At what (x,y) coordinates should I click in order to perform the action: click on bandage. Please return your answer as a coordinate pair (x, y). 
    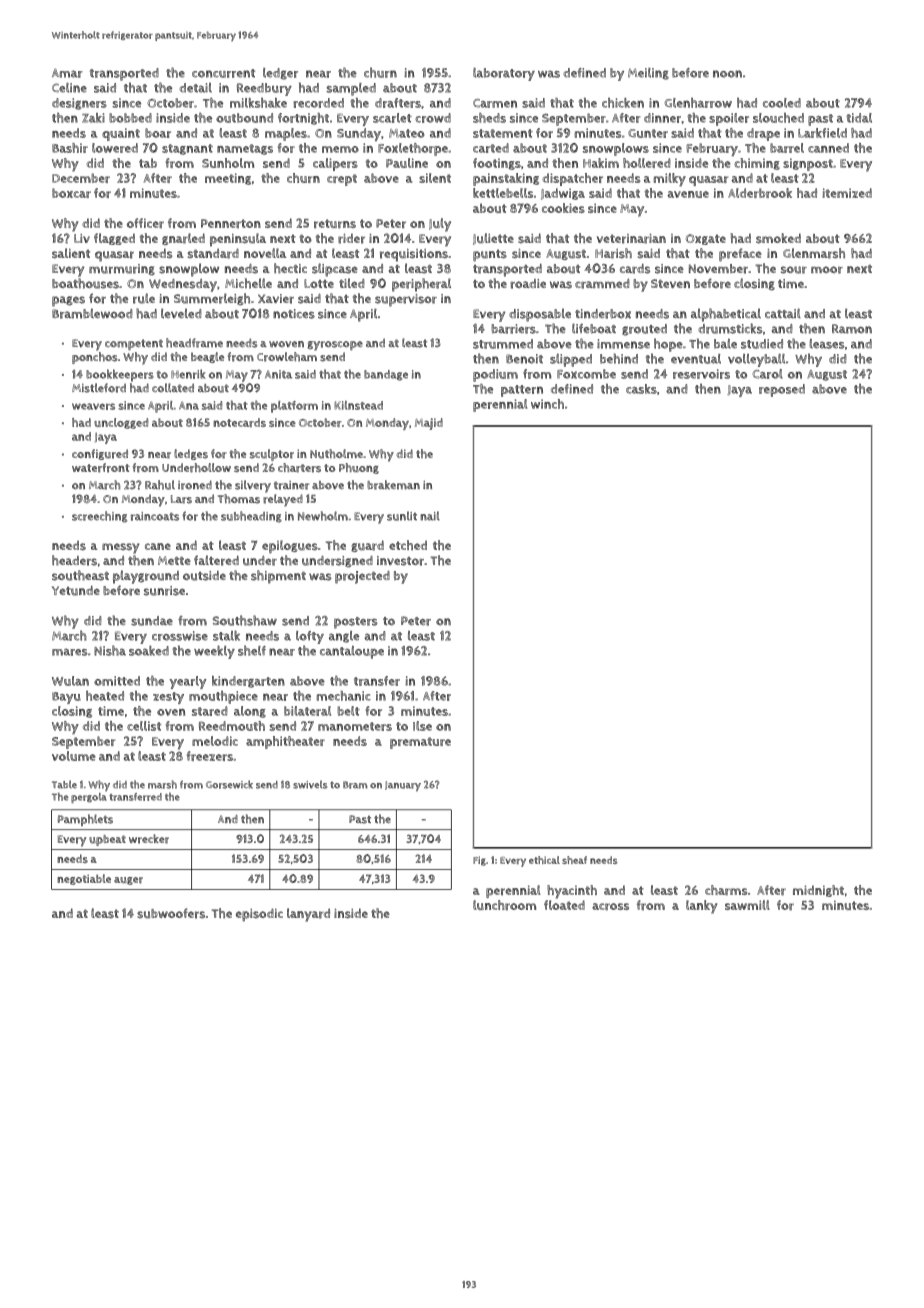
    Looking at the image, I should click on (386, 375).
